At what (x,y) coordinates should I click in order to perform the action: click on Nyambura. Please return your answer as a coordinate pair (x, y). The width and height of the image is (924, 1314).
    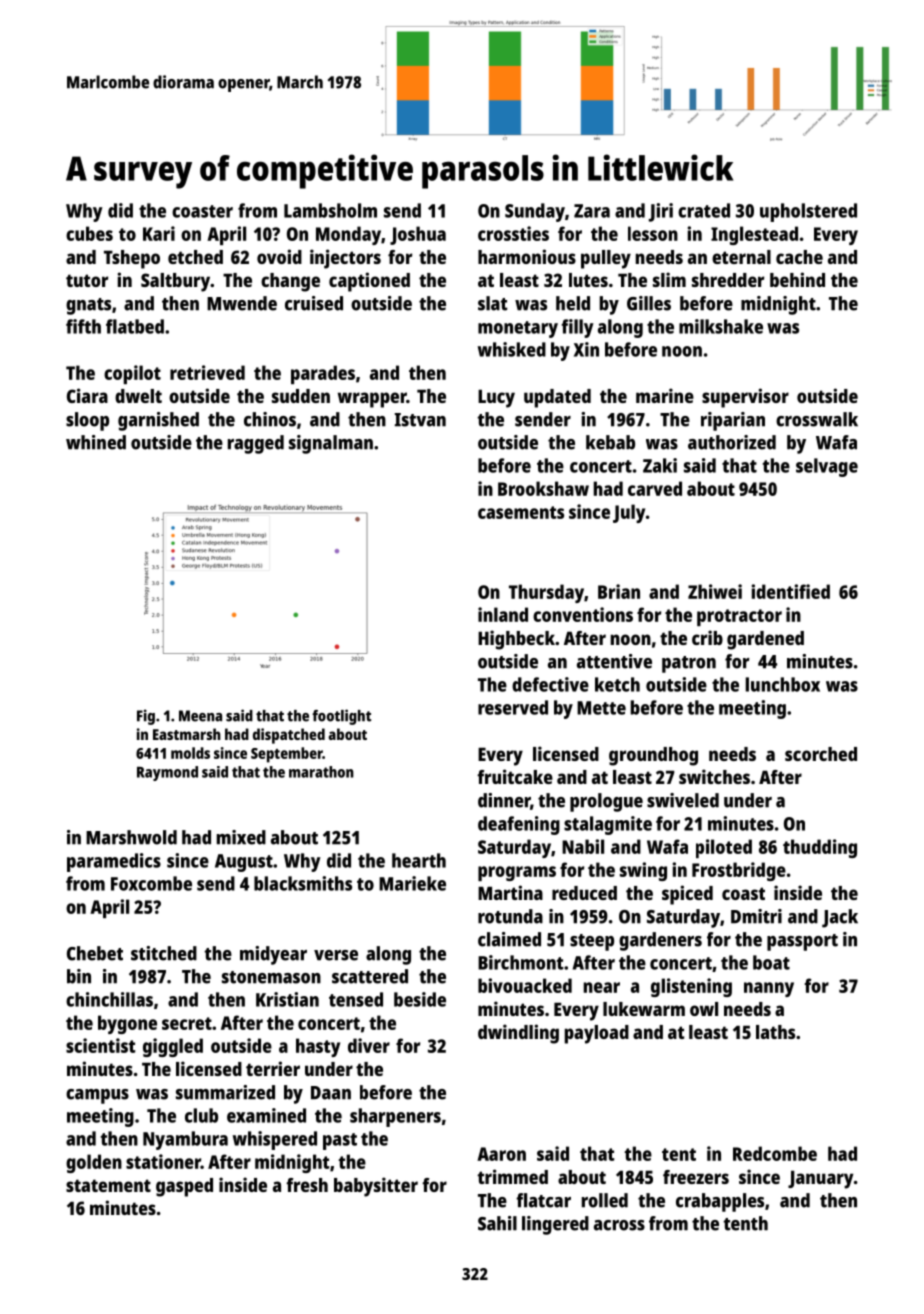
    Looking at the image, I should click on (185, 1140).
